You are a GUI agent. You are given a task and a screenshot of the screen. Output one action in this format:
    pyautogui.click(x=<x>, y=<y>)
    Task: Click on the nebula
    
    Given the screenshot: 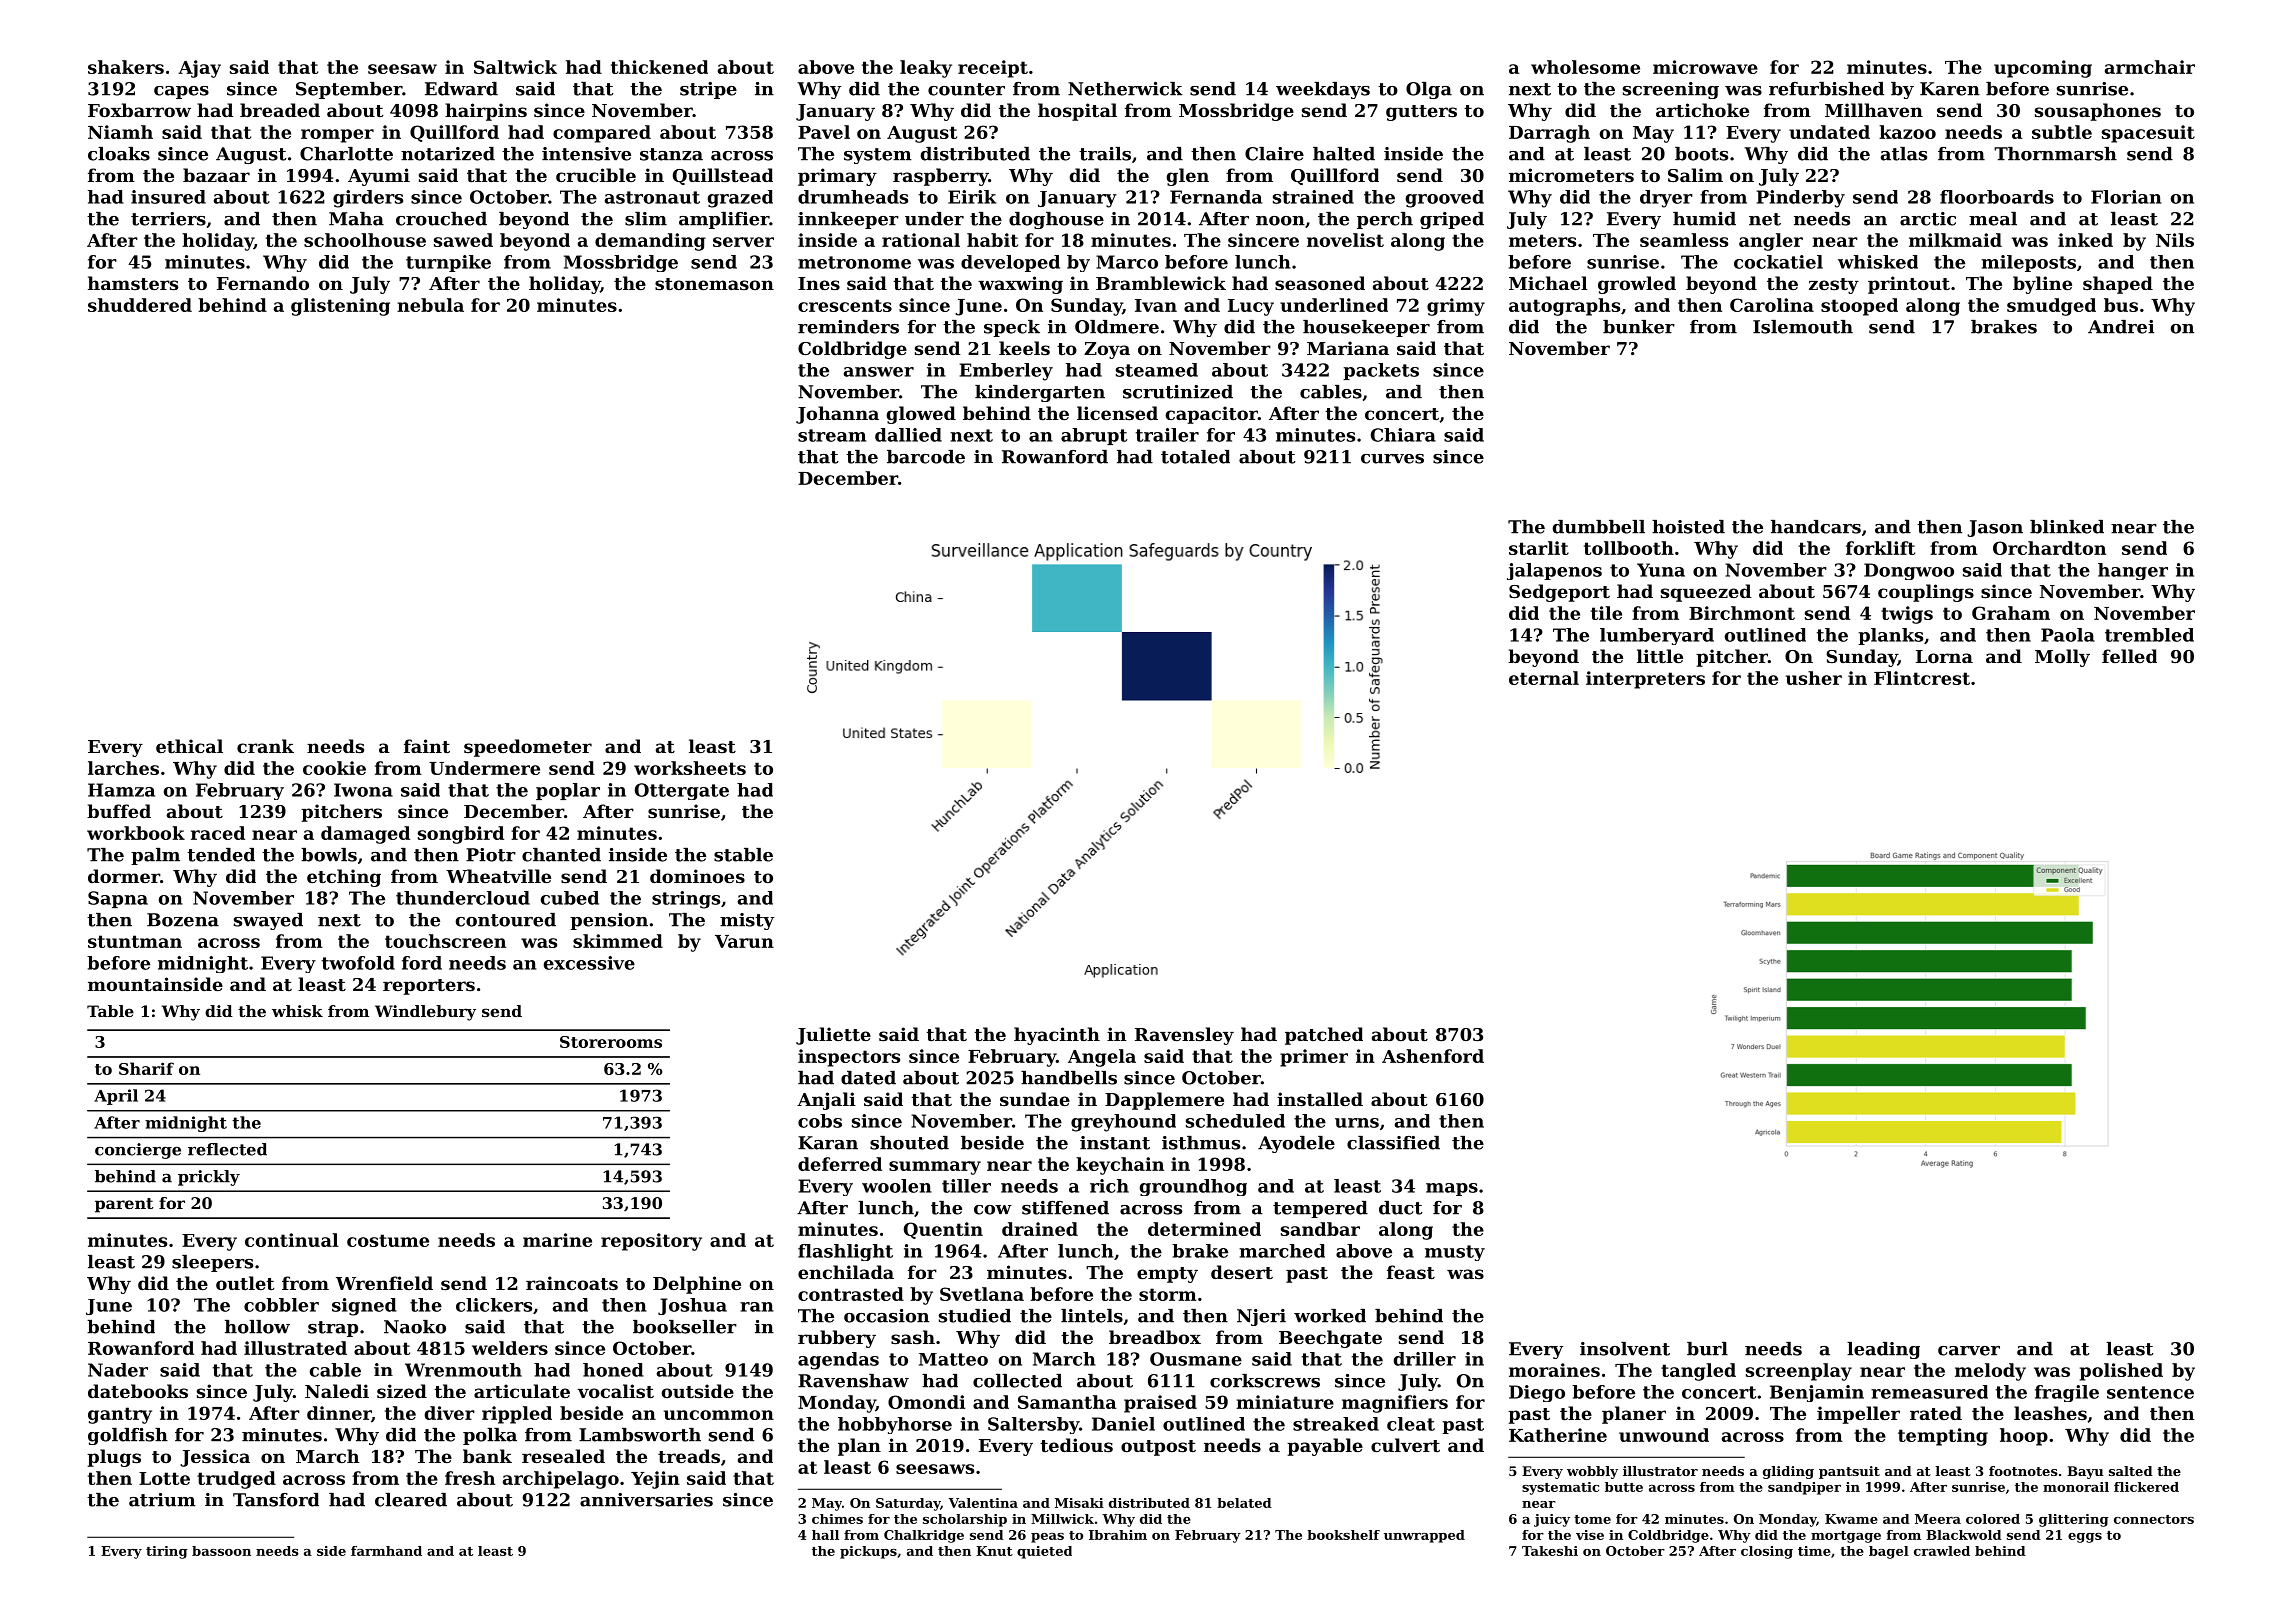 What is the action you would take?
    pyautogui.click(x=430, y=305)
